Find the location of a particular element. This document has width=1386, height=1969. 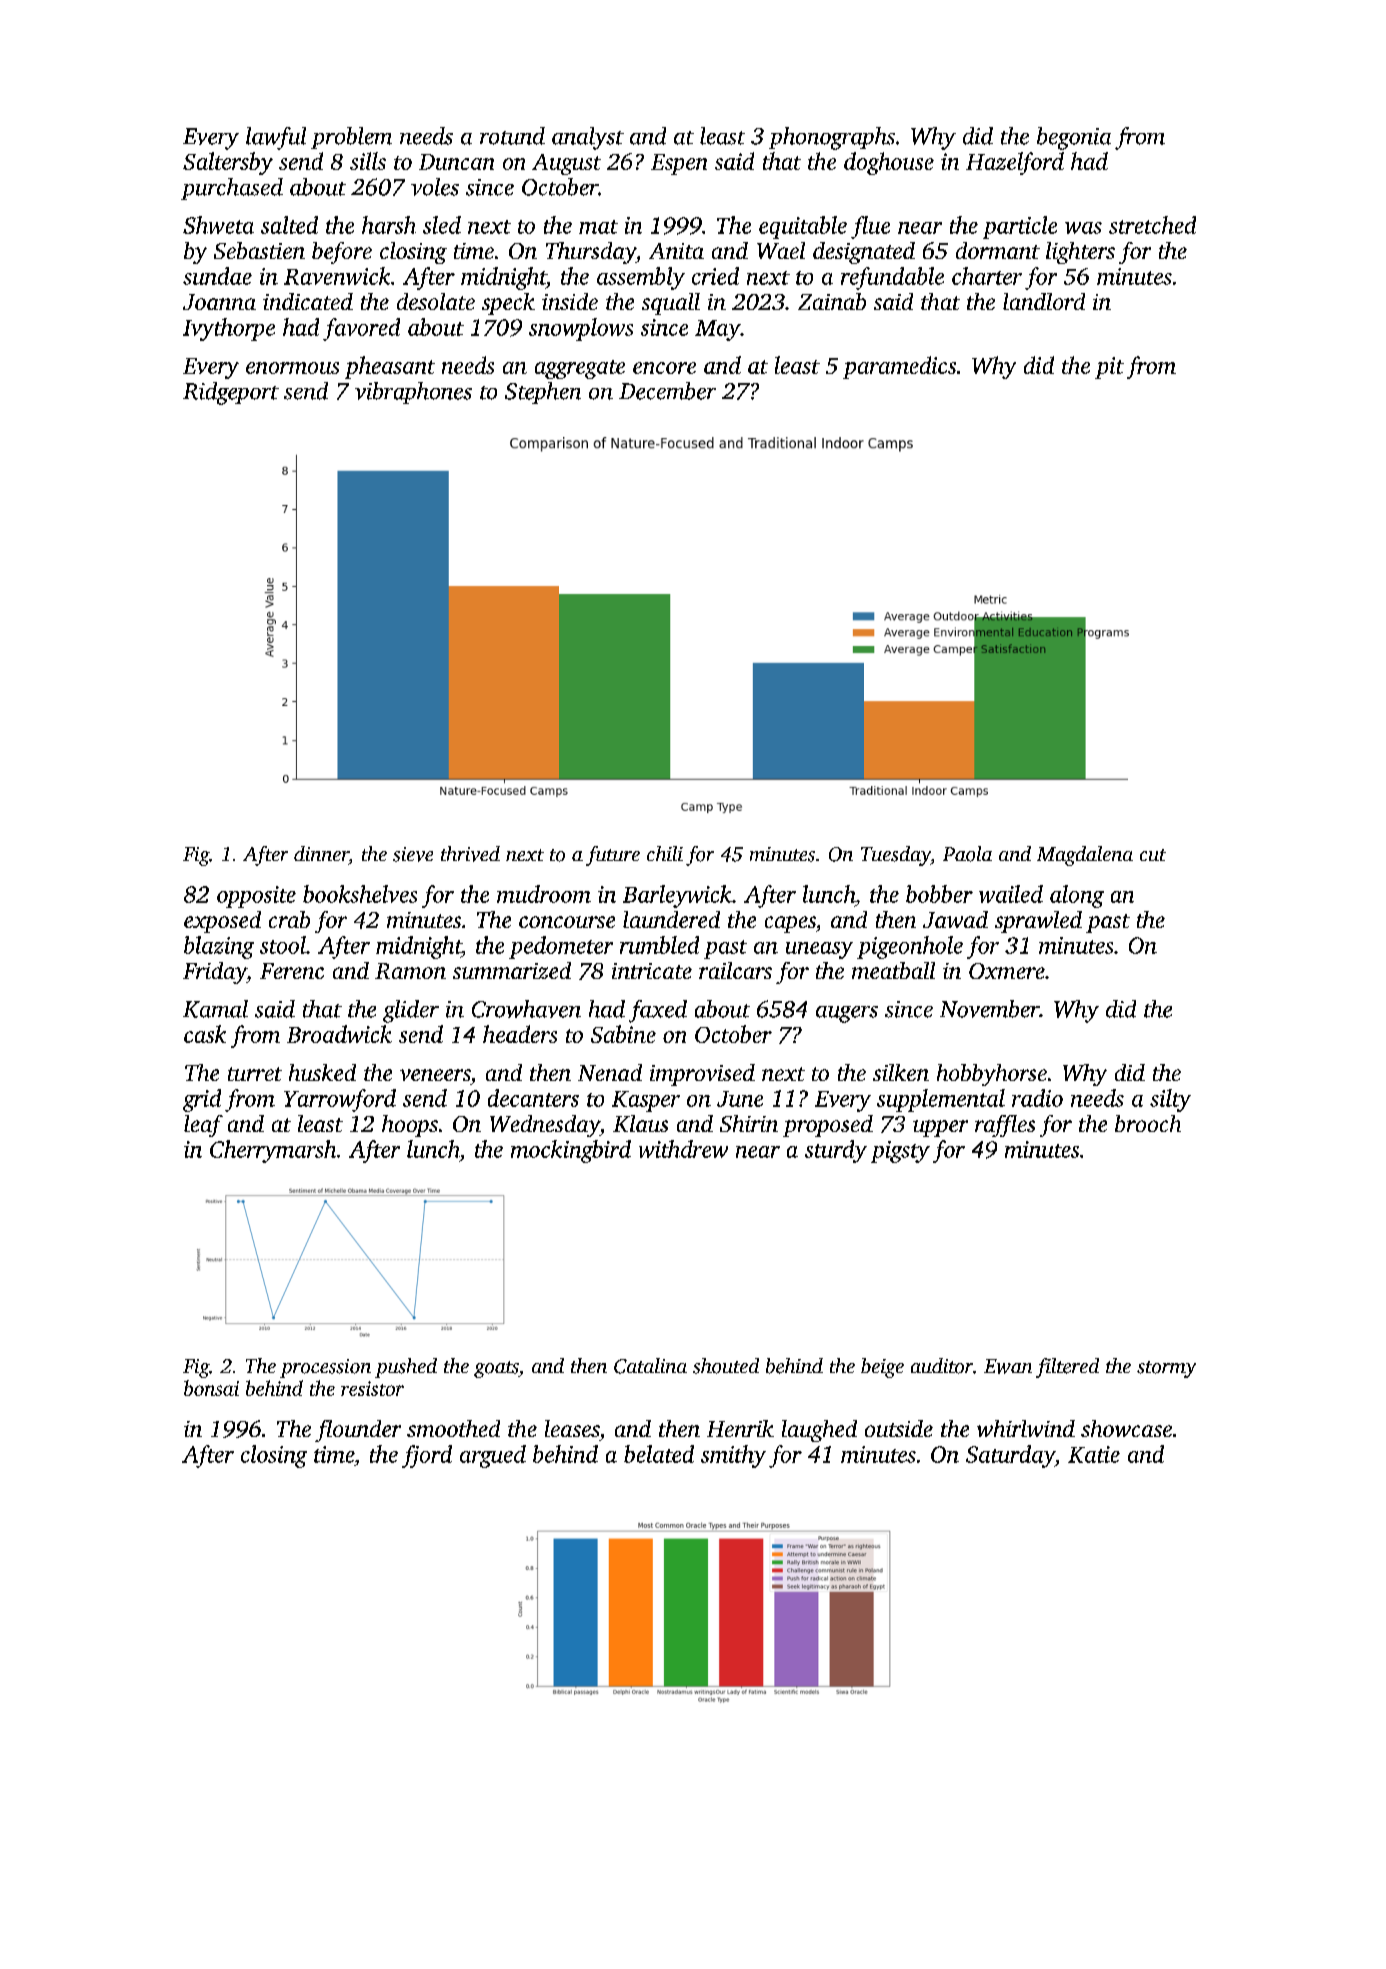

desolate is located at coordinates (436, 301).
